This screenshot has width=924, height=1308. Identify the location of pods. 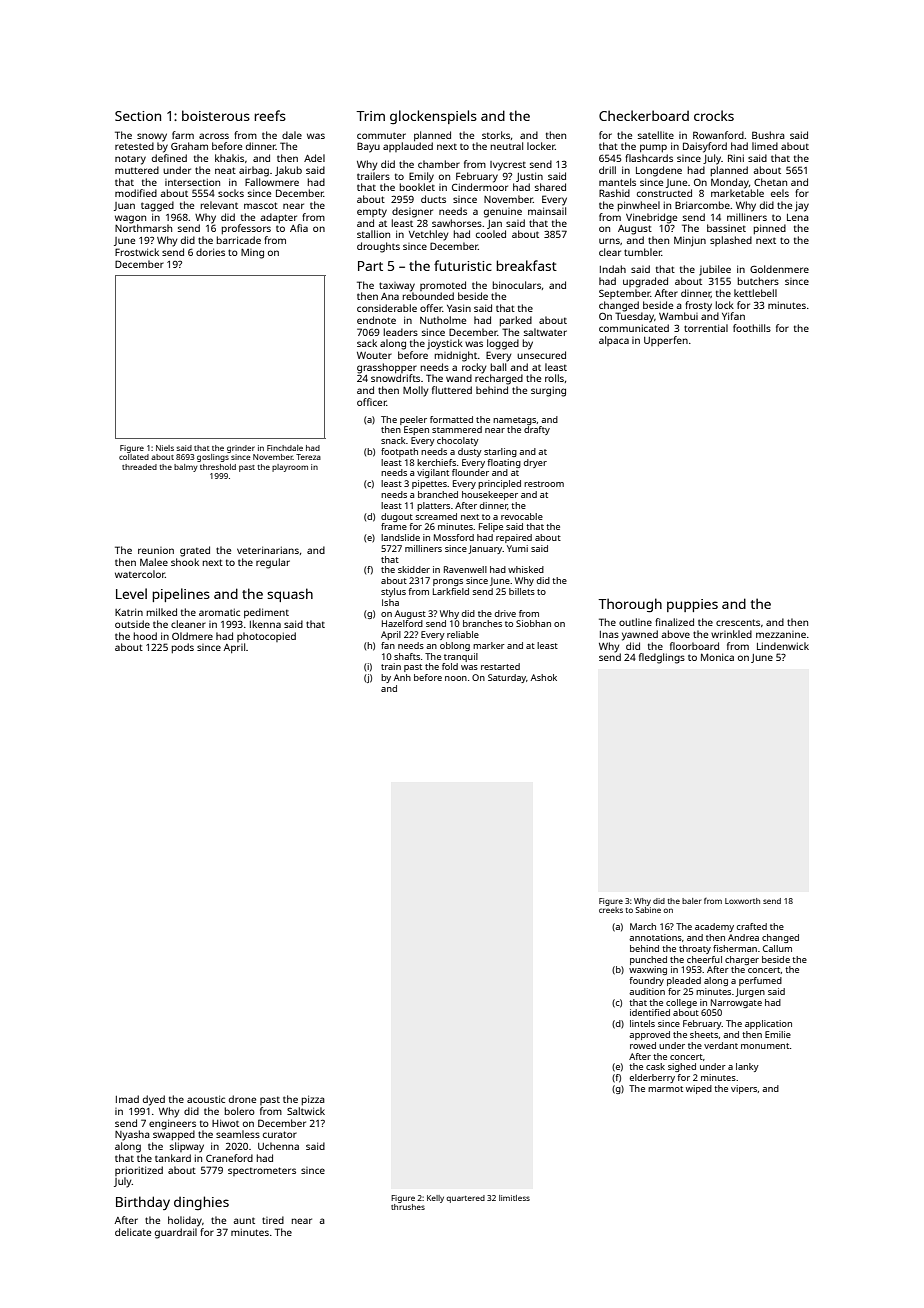
(183, 648).
